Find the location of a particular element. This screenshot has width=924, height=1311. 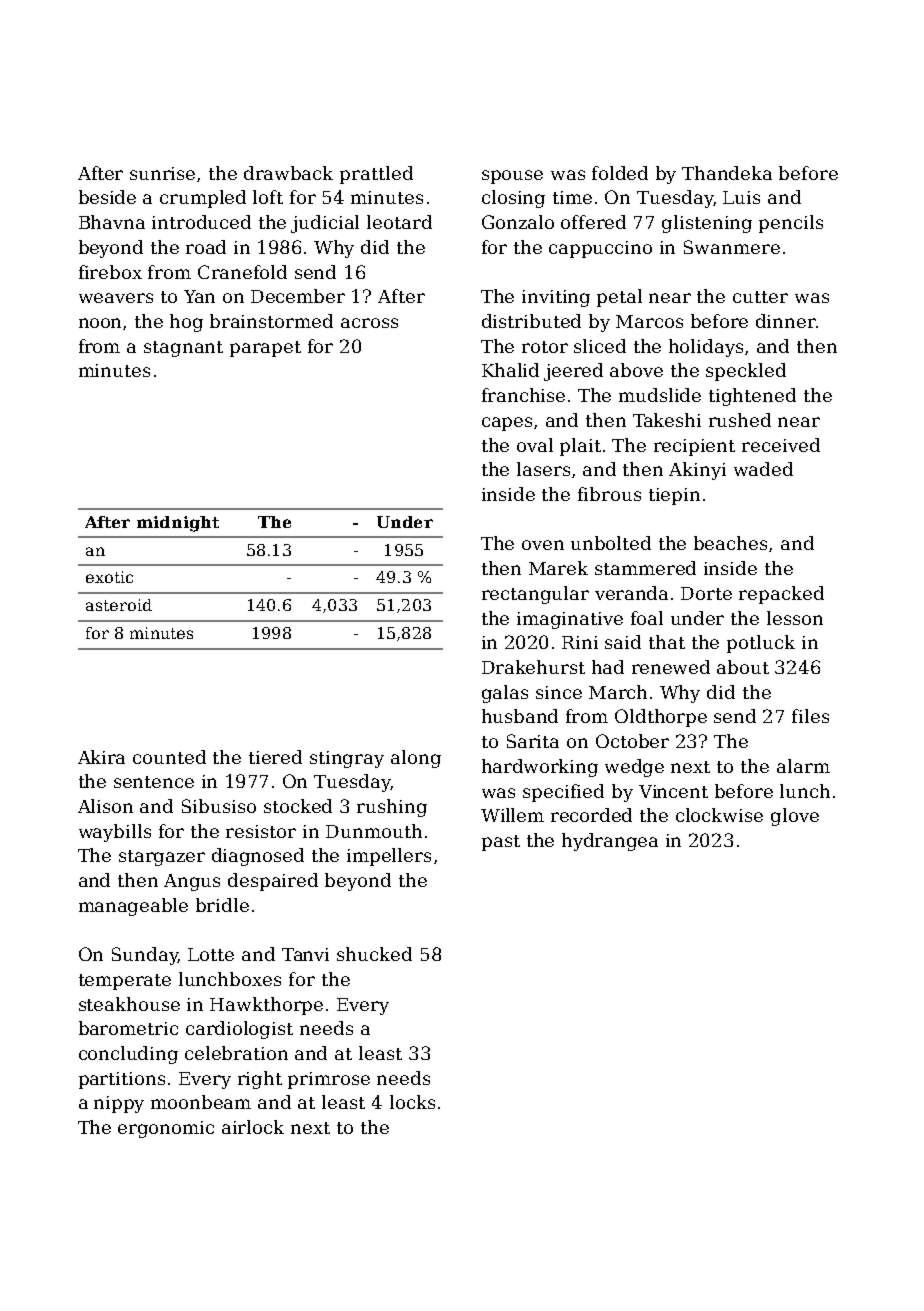

repacked is located at coordinates (781, 595).
